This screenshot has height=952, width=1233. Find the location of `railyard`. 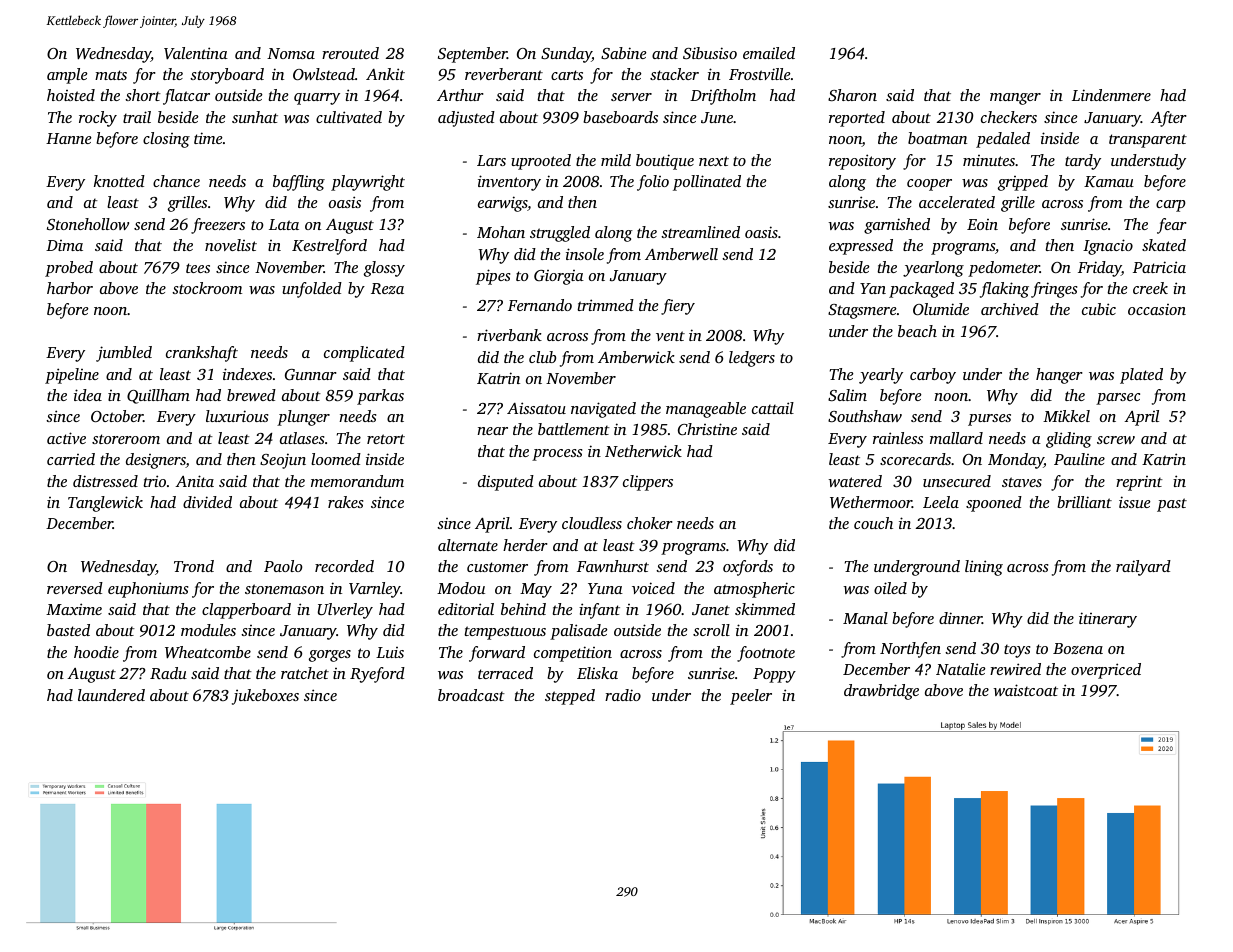

railyard is located at coordinates (1143, 568).
